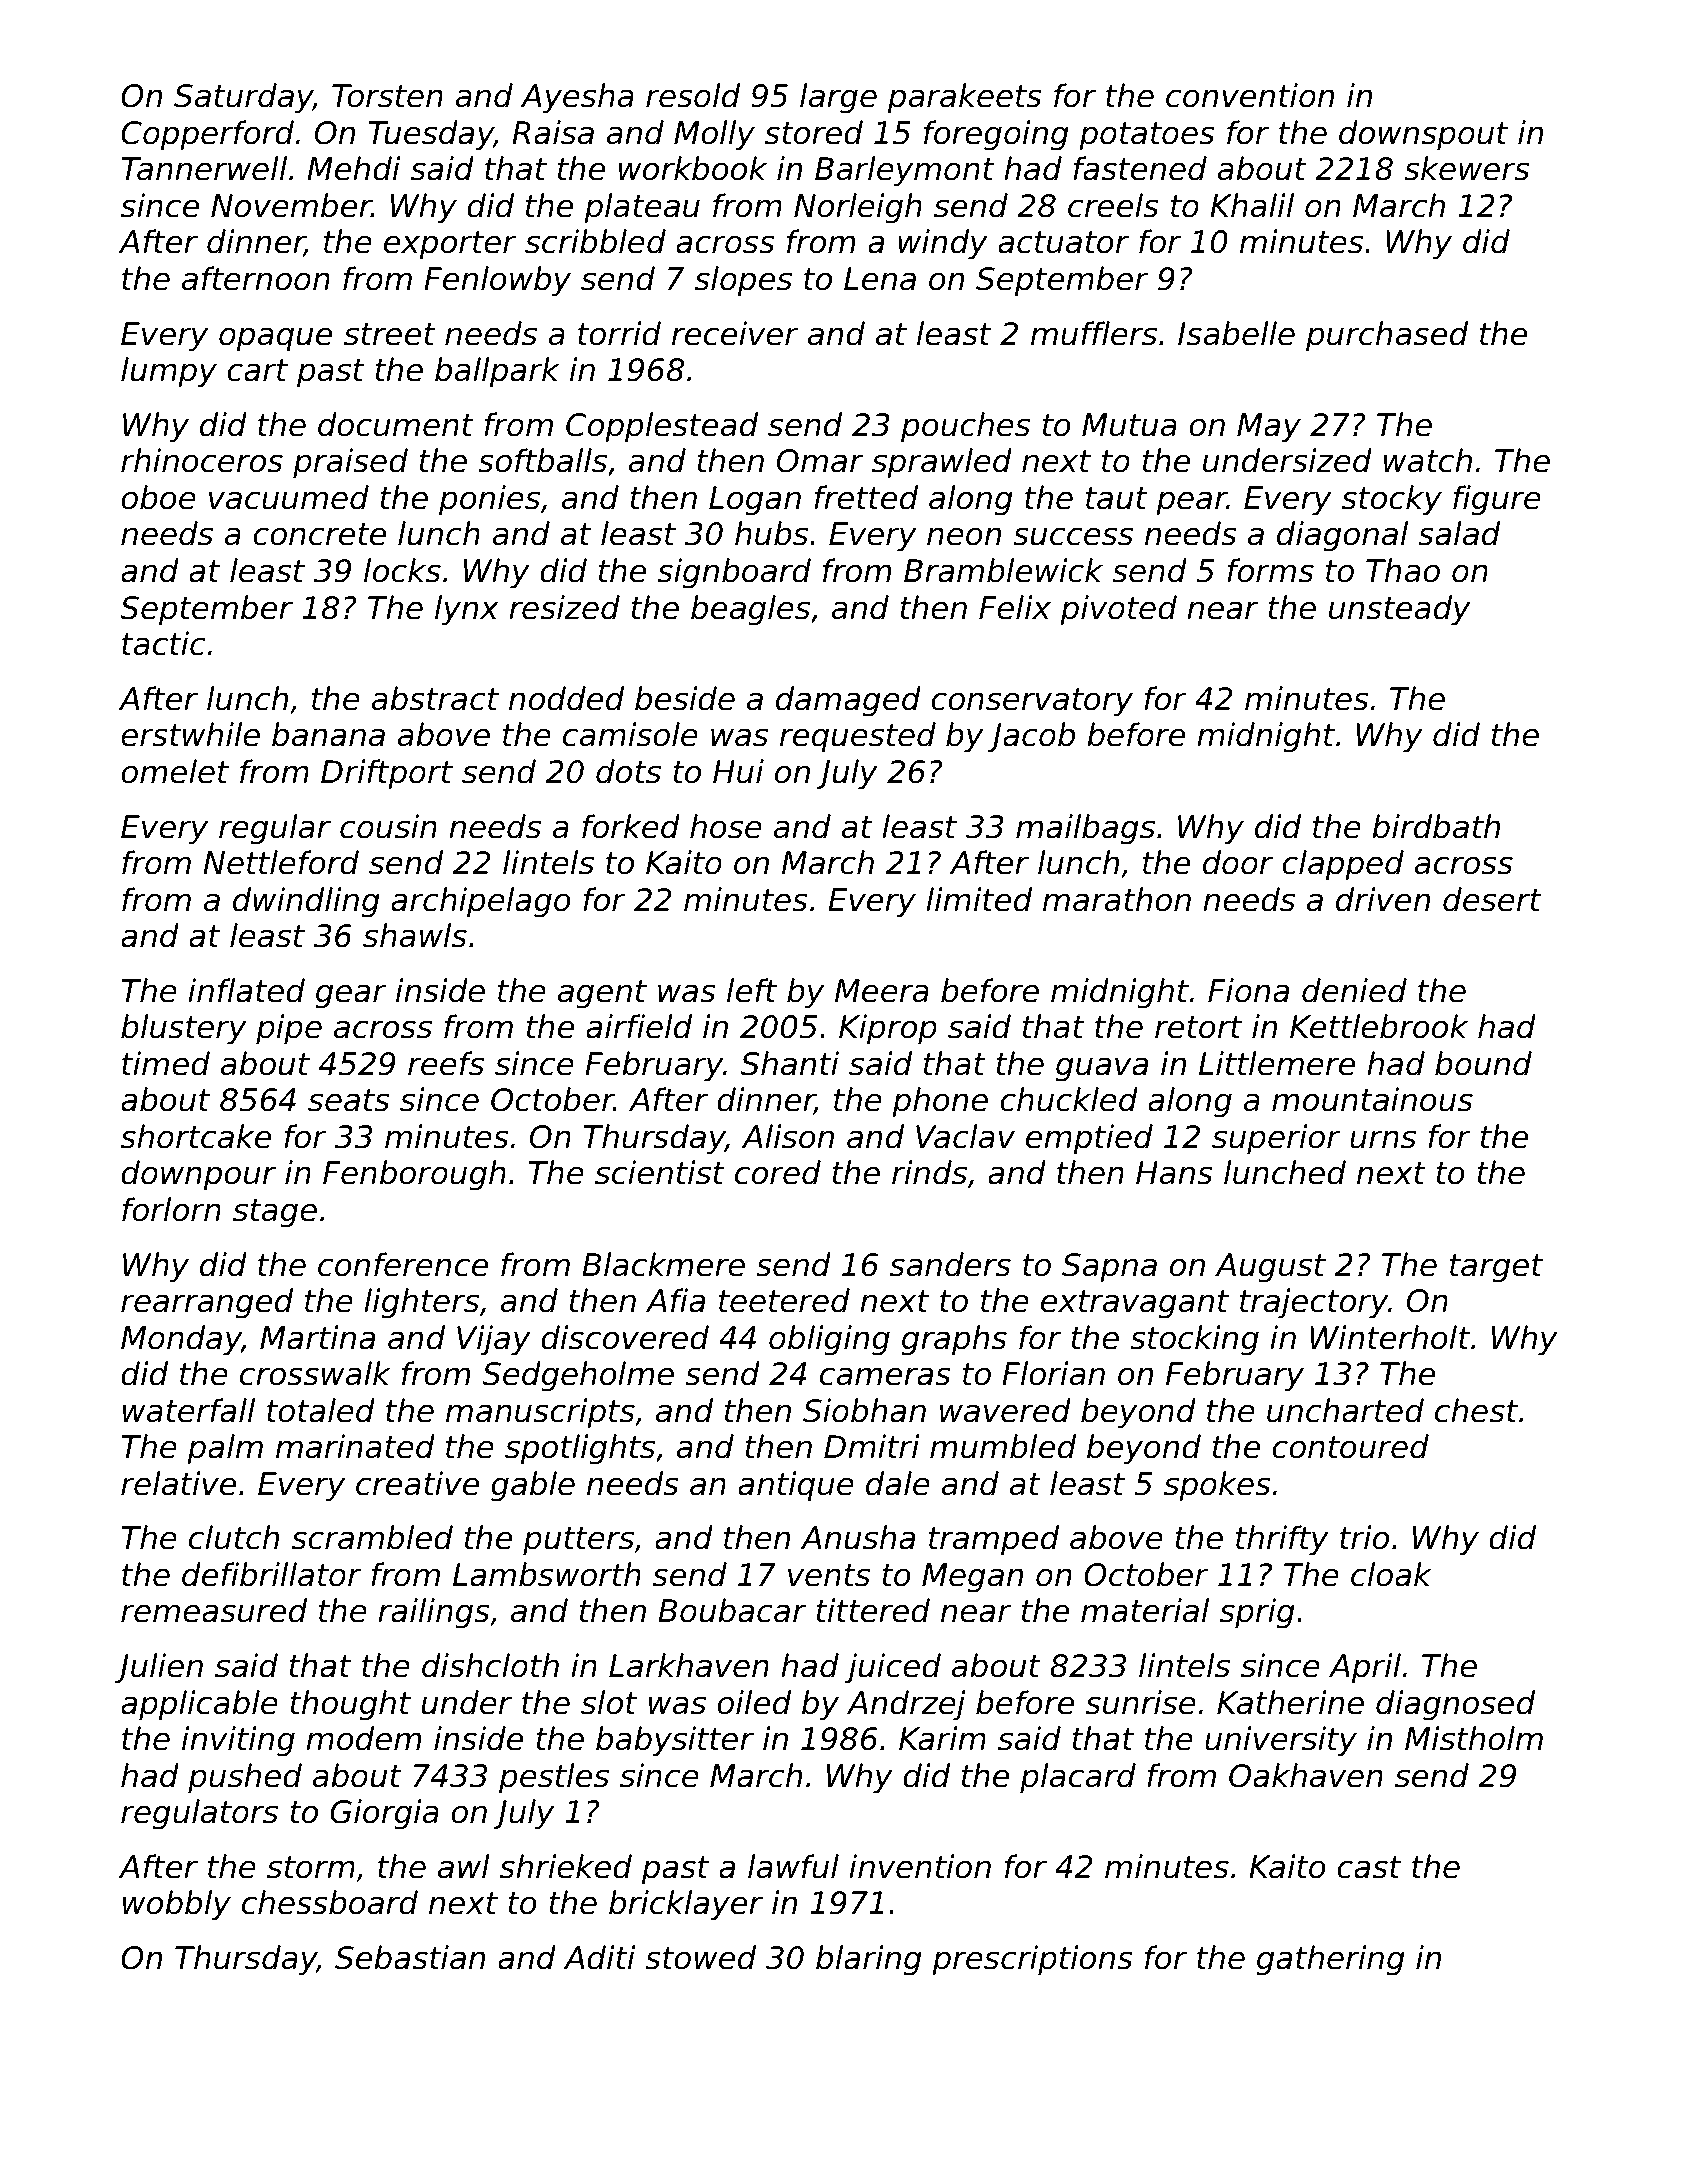 Image resolution: width=1683 pixels, height=2178 pixels. What do you see at coordinates (1369, 1867) in the document?
I see `cast` at bounding box center [1369, 1867].
